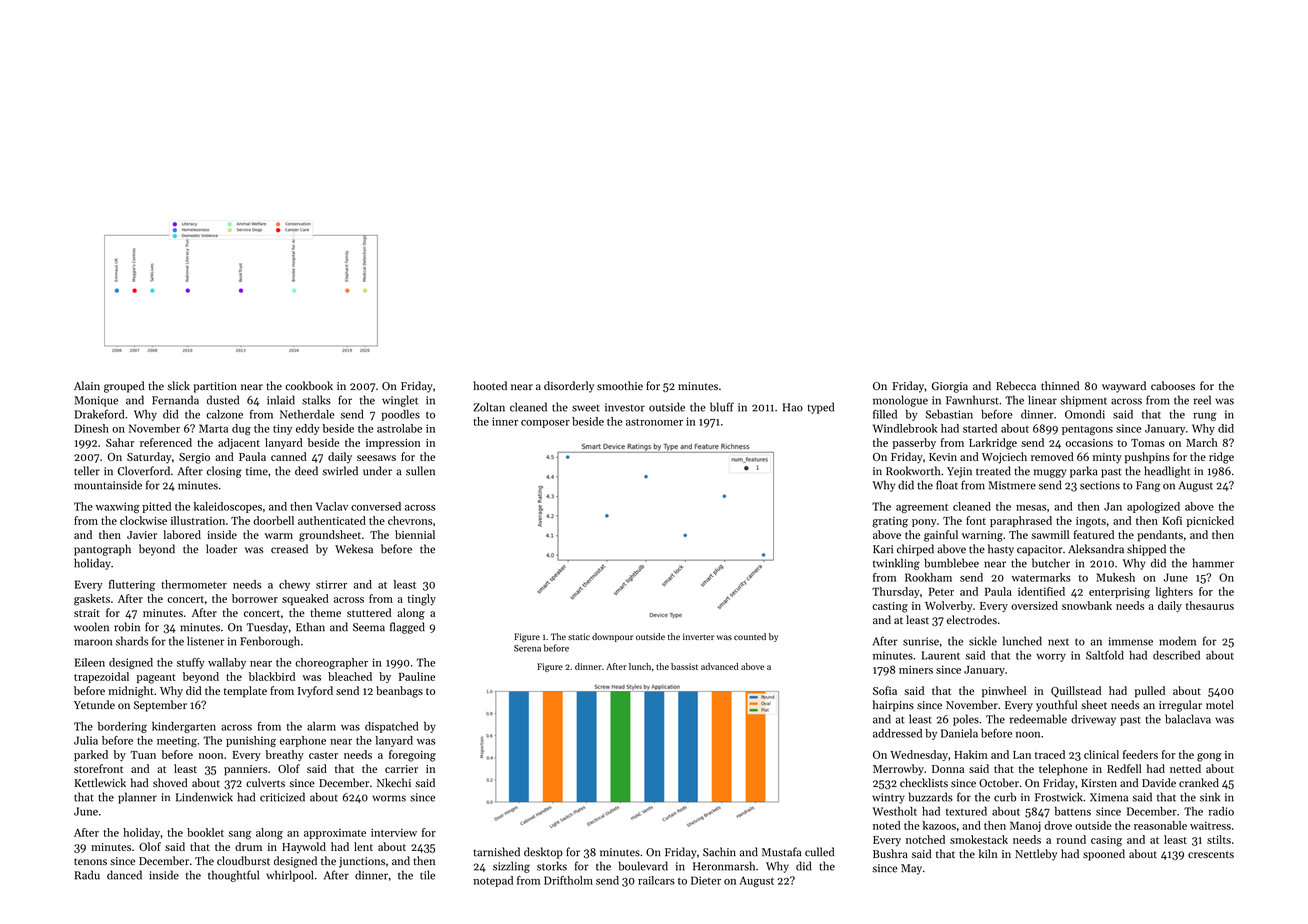  What do you see at coordinates (1211, 854) in the screenshot?
I see `crescents` at bounding box center [1211, 854].
